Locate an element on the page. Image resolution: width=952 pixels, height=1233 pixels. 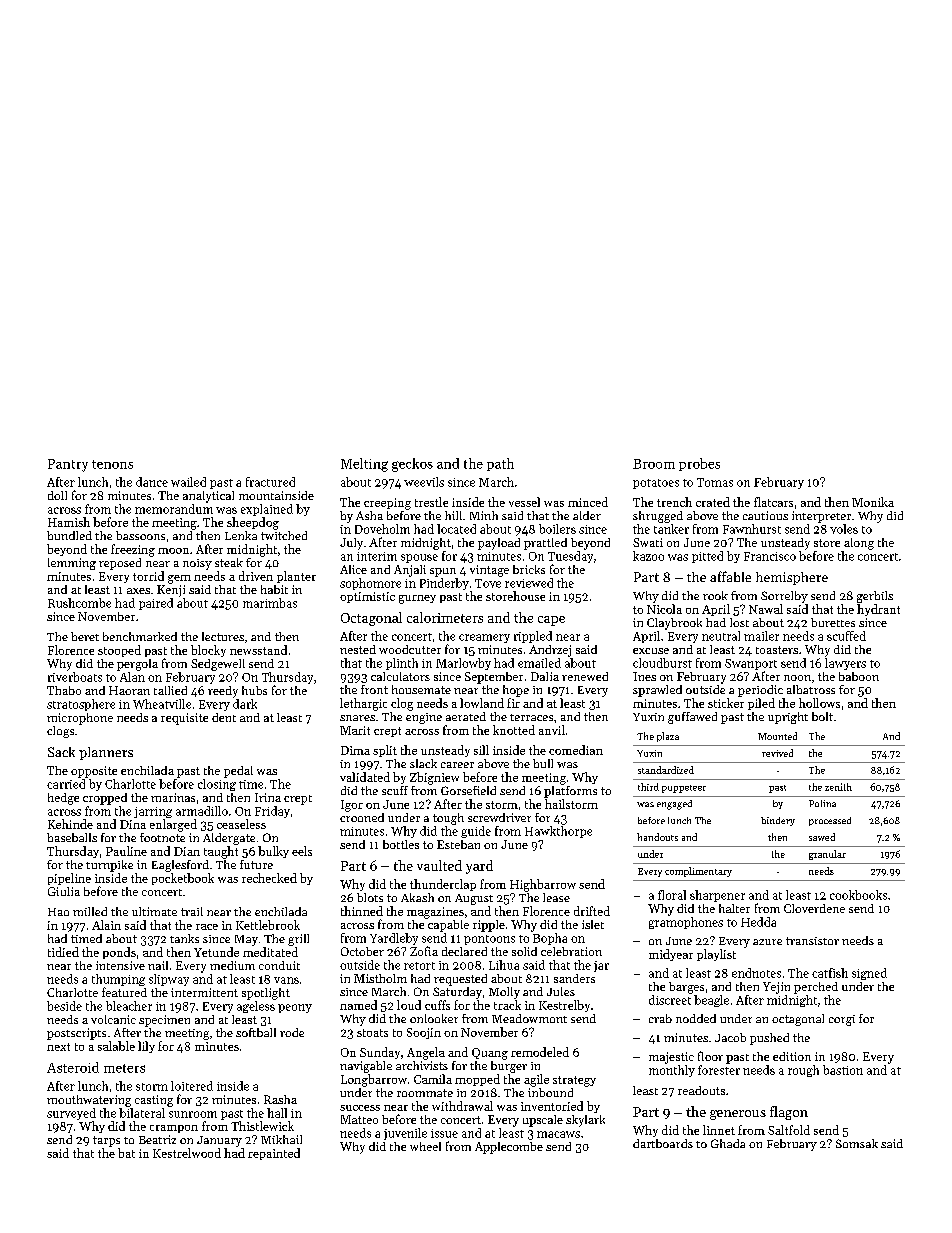
interpreter is located at coordinates (821, 517).
